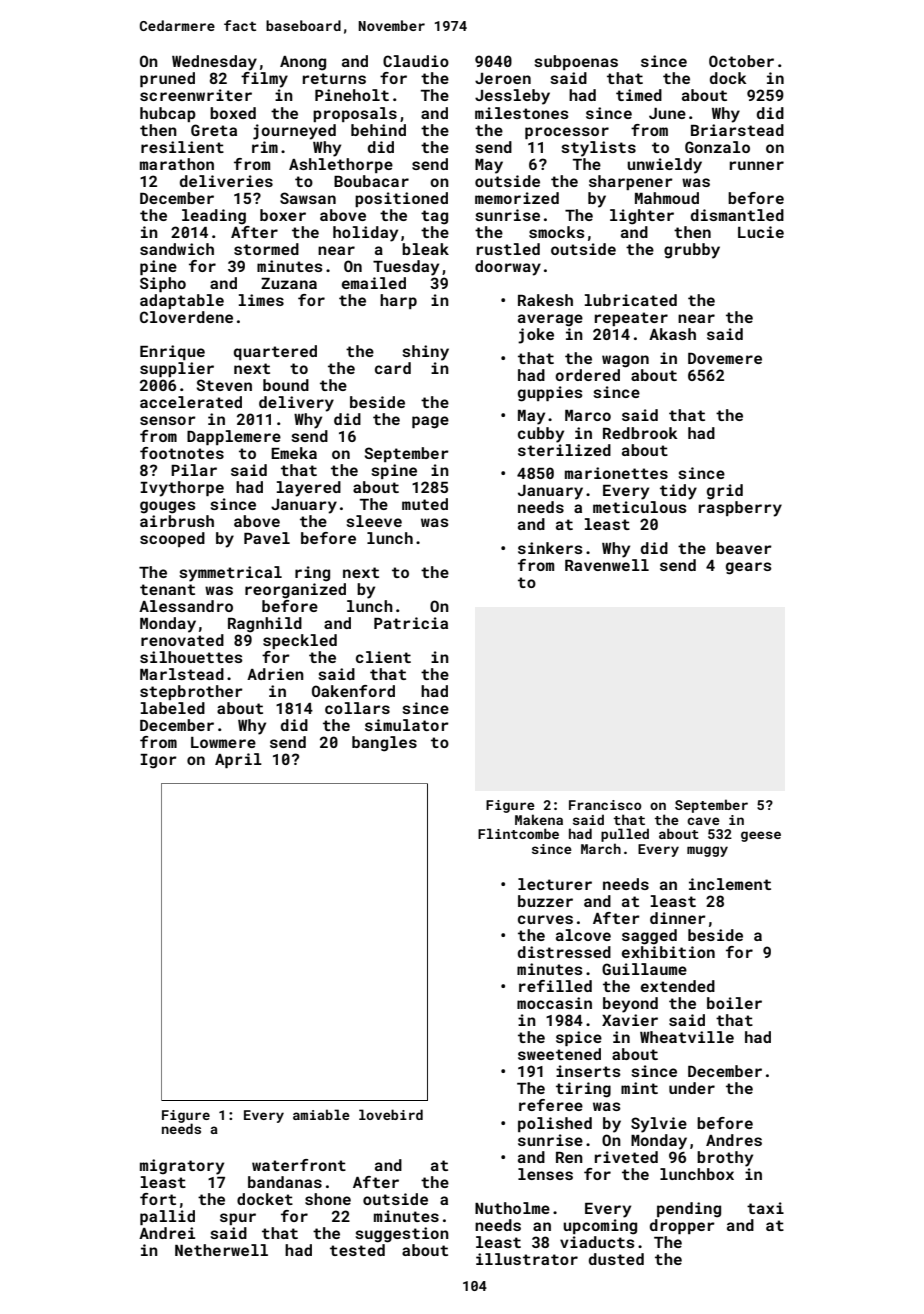 The height and width of the screenshot is (1314, 924). Describe the element at coordinates (167, 589) in the screenshot. I see `tenant` at that location.
